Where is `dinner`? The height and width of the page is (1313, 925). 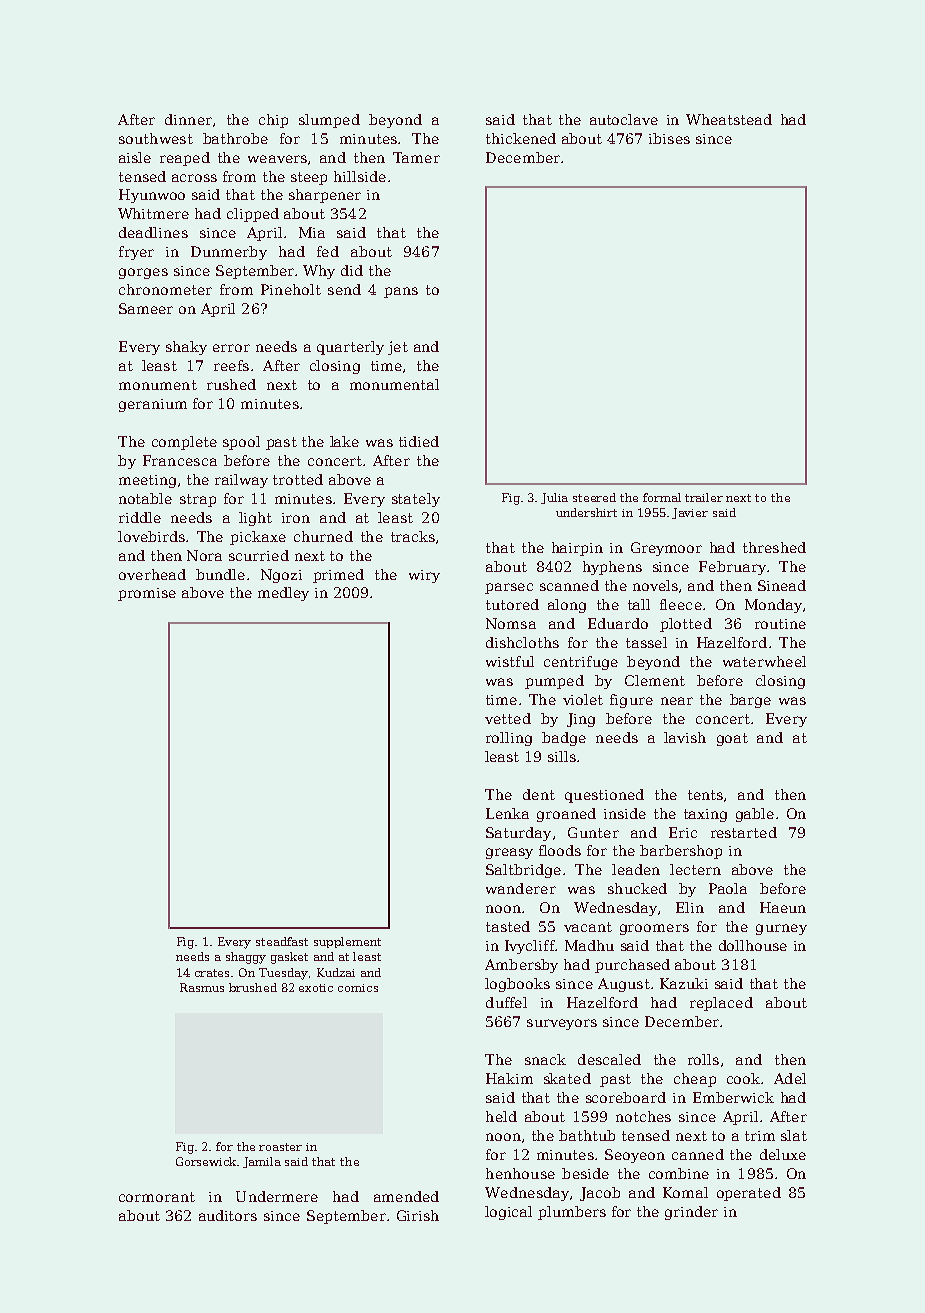
dinner is located at coordinates (188, 119).
